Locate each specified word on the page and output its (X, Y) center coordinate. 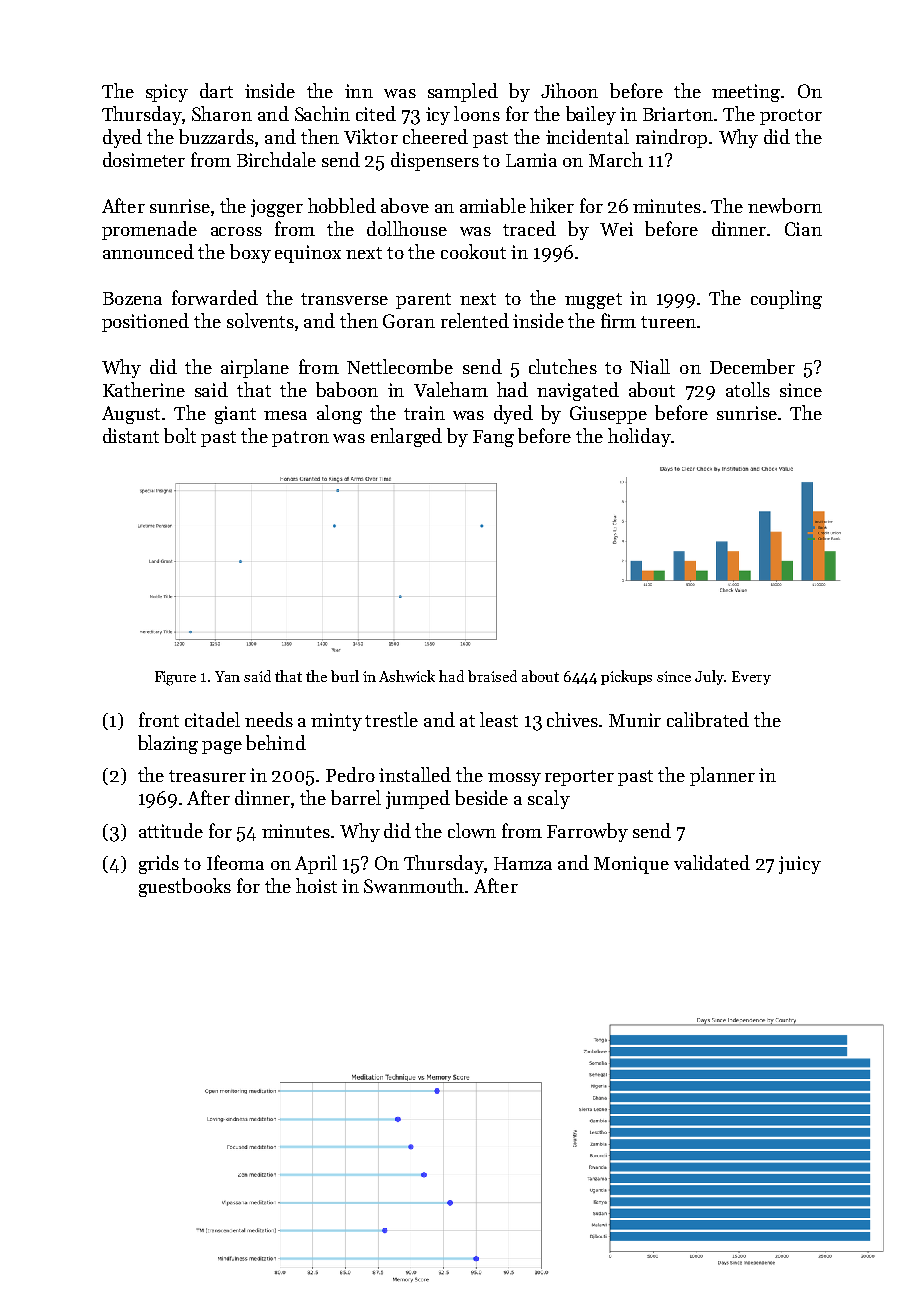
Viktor (371, 136)
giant (235, 415)
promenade (149, 230)
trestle (391, 719)
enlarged (406, 437)
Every (751, 678)
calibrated (708, 719)
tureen (668, 322)
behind (276, 742)
